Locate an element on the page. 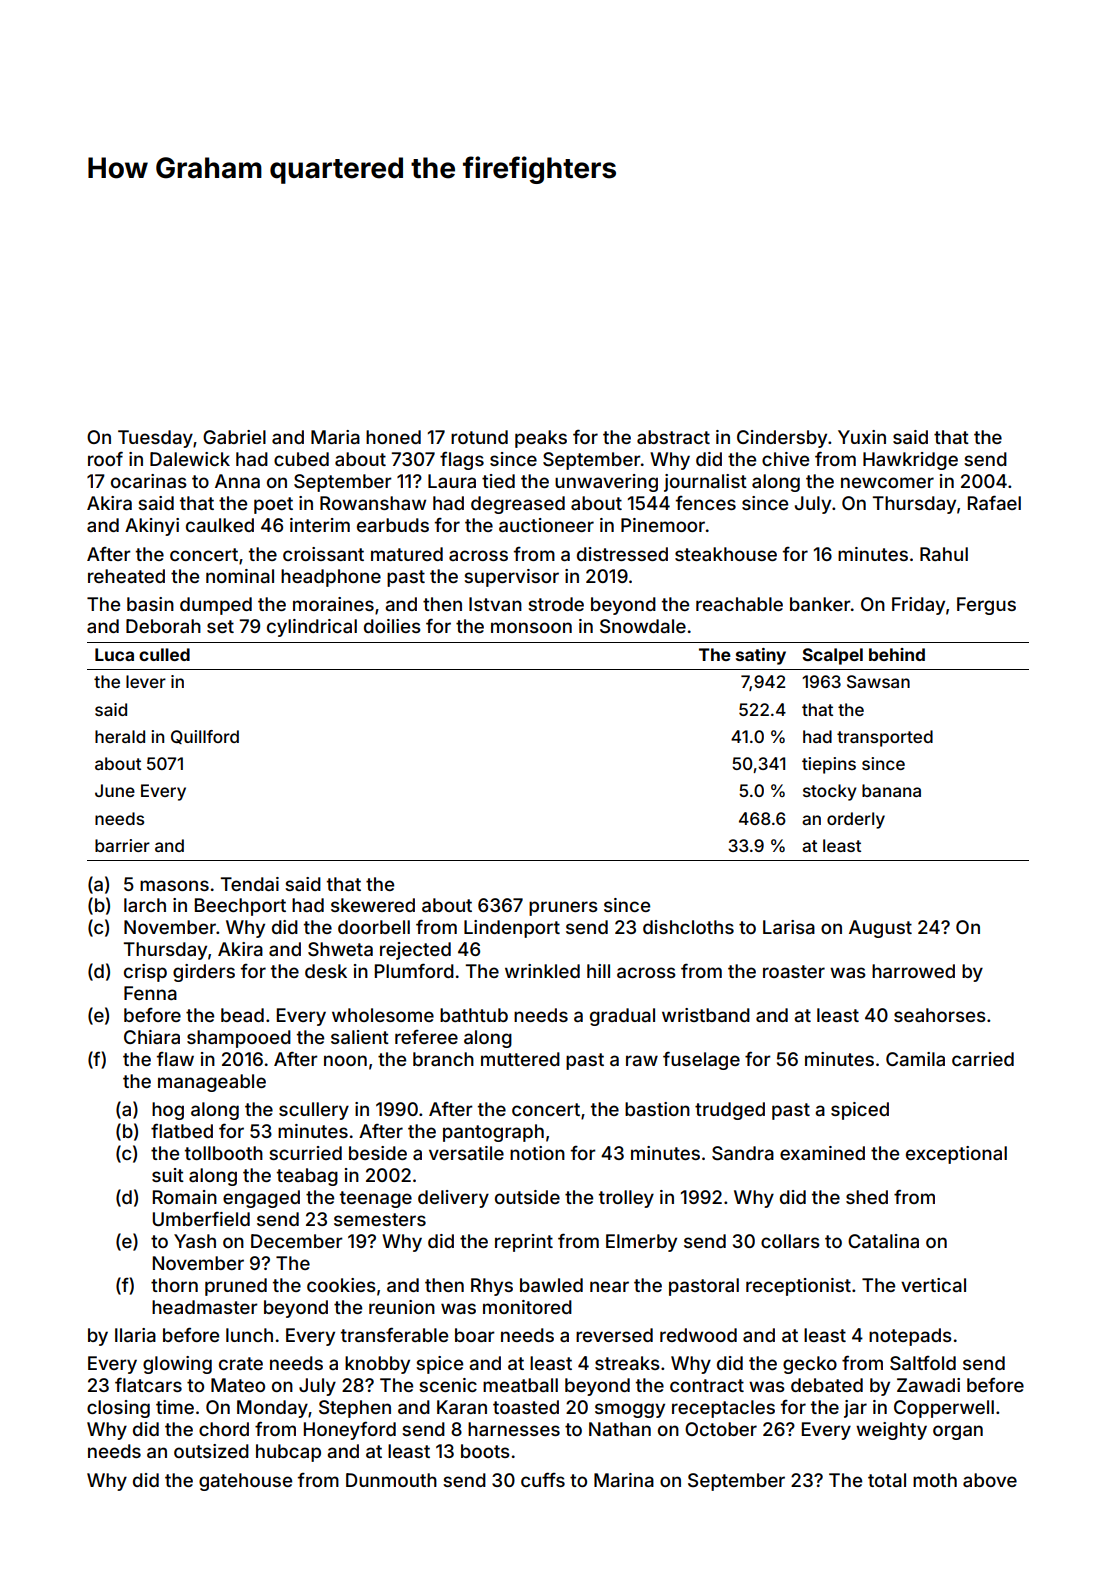 Image resolution: width=1115 pixels, height=1577 pixels. Cindersby is located at coordinates (782, 439).
